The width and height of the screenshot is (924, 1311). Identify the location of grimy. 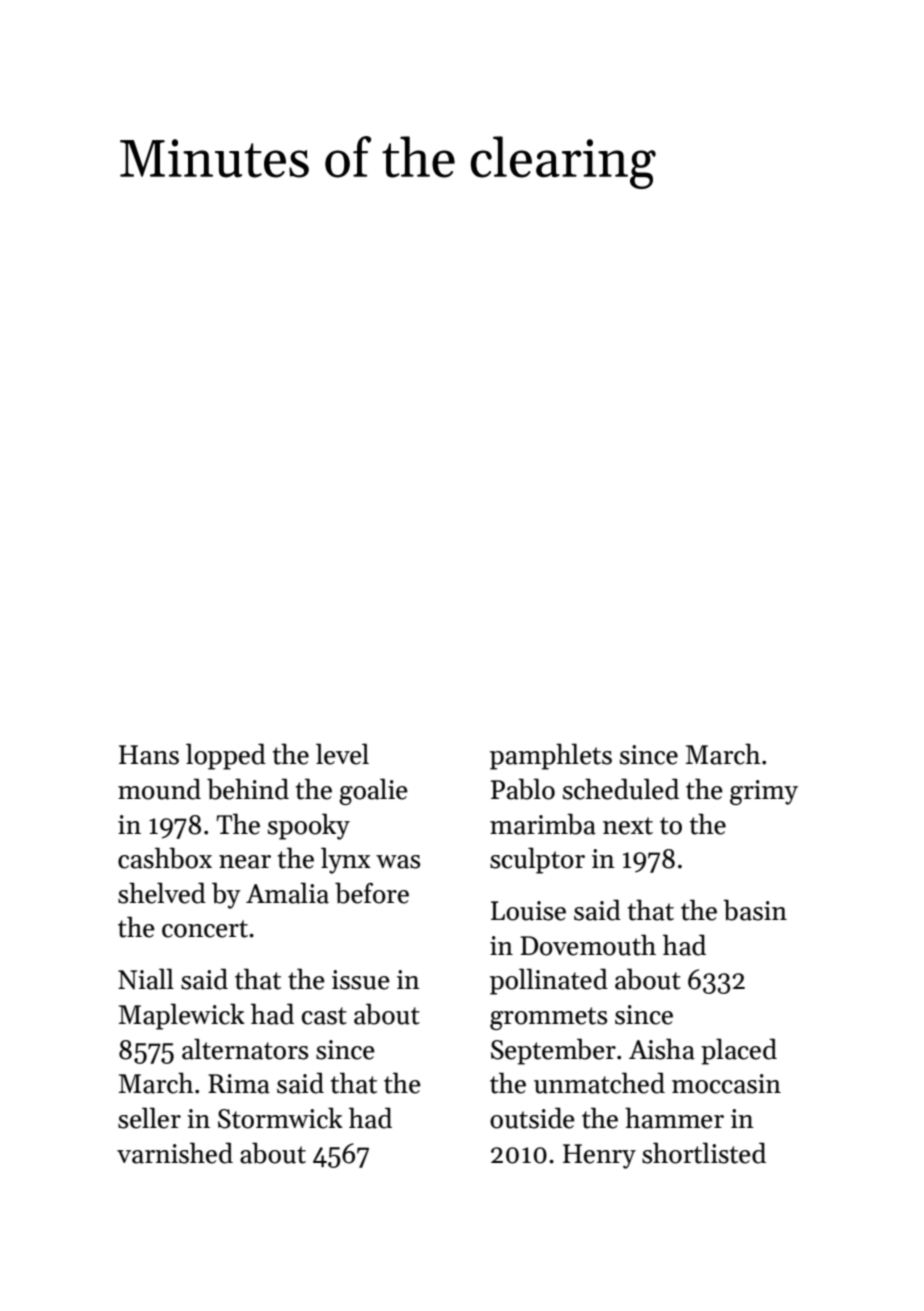
(764, 792).
